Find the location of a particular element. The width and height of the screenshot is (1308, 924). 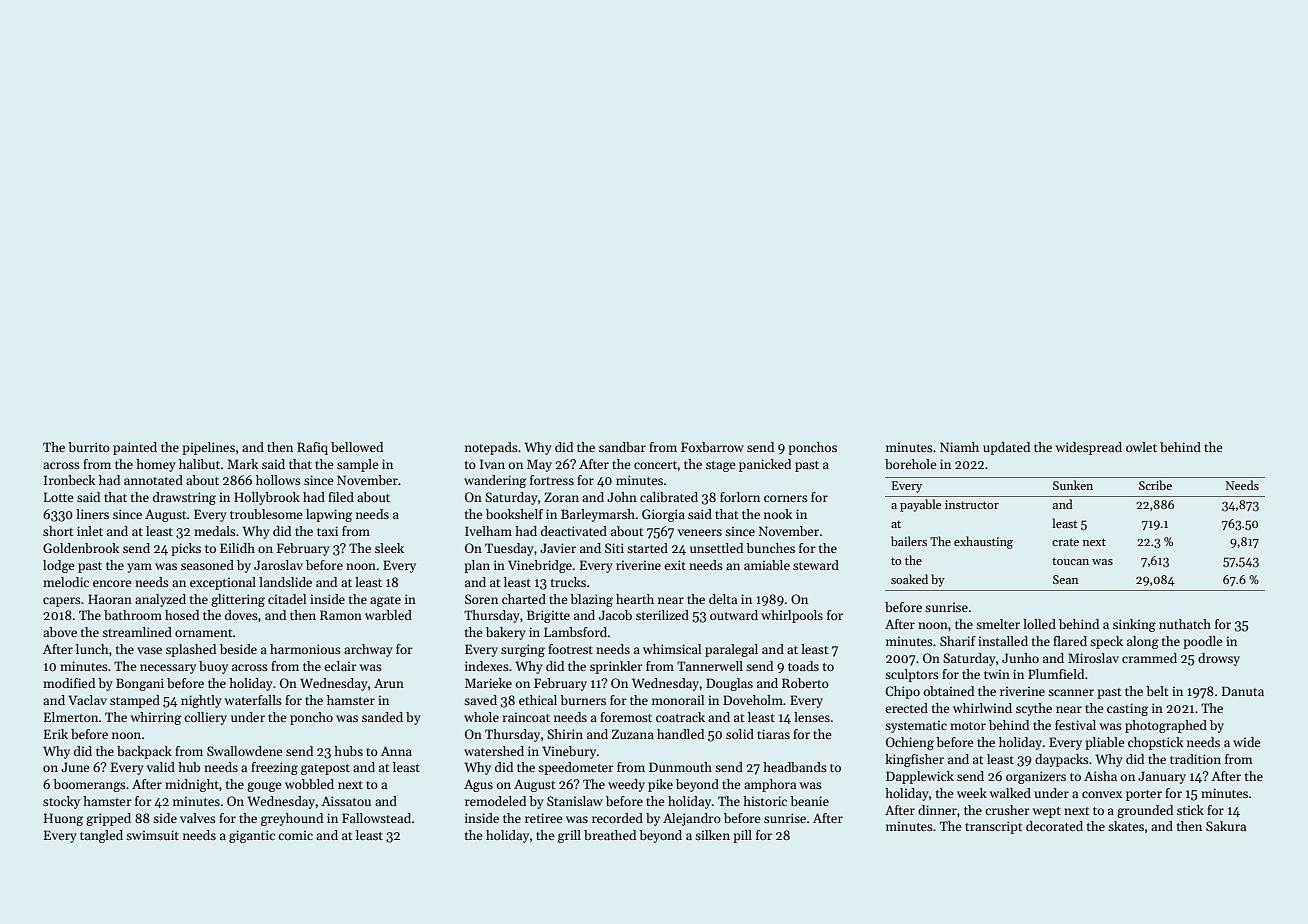

pill is located at coordinates (742, 836).
